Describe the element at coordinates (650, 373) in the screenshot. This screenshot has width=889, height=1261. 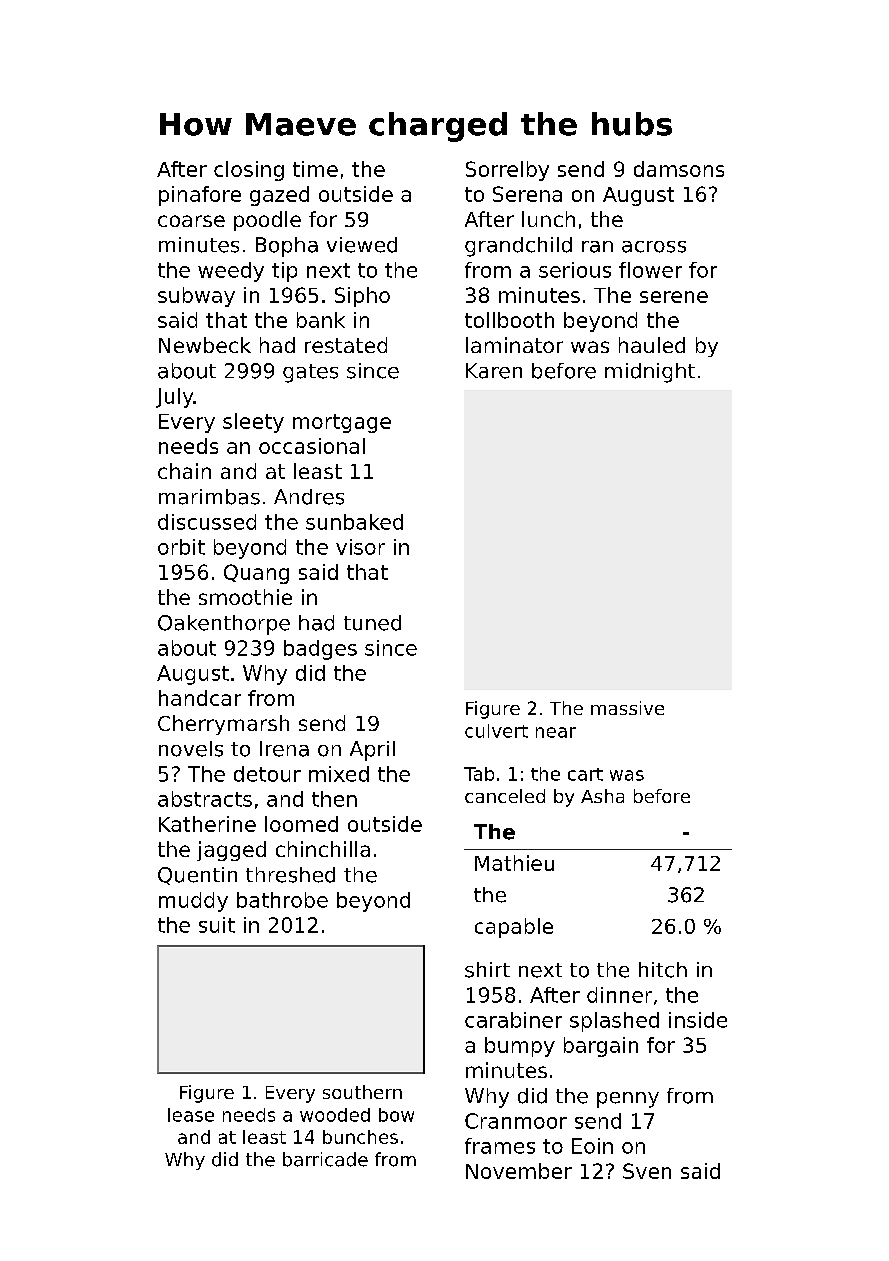
I see `midnight` at that location.
